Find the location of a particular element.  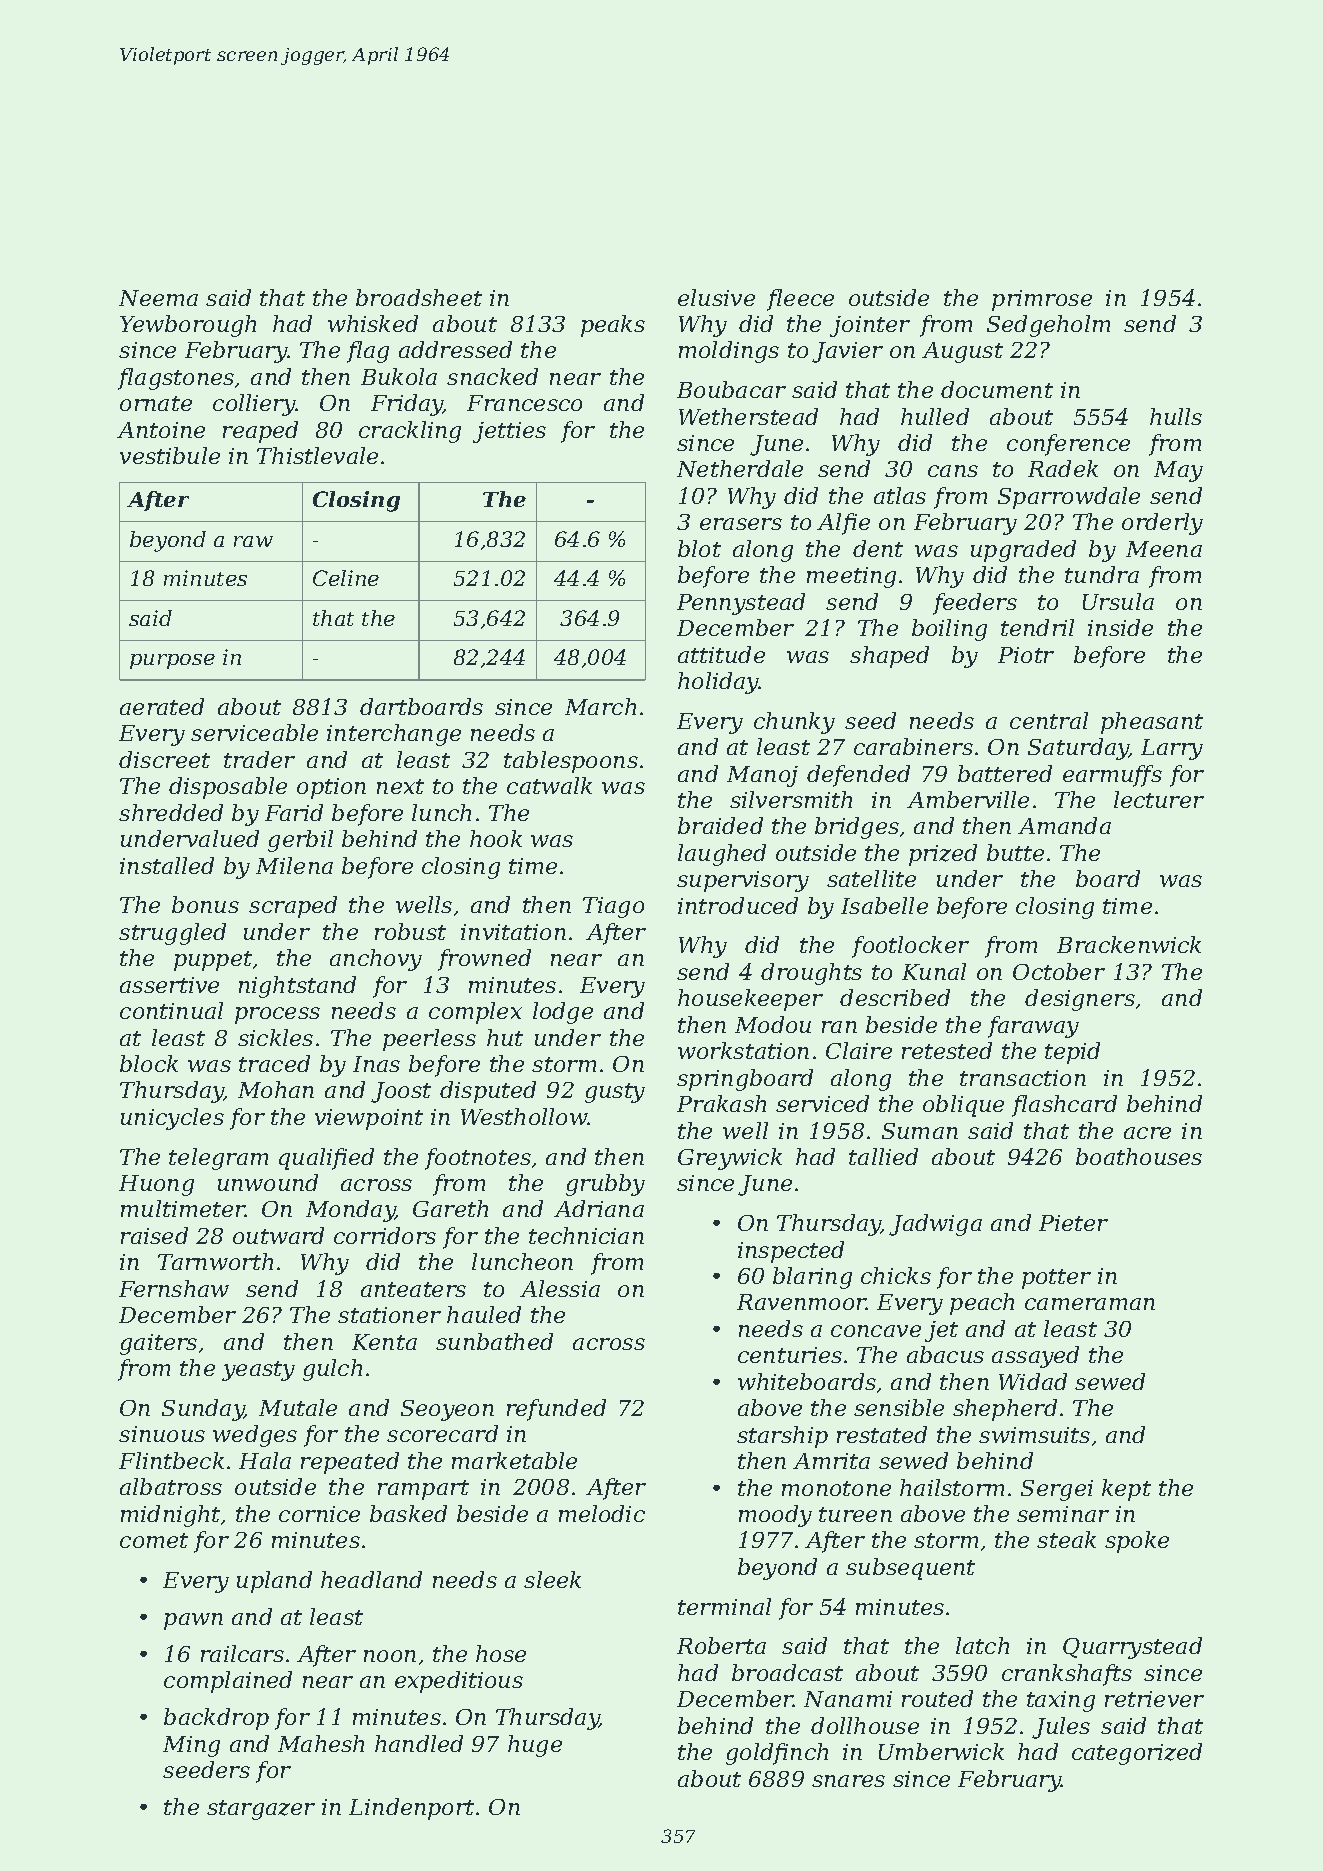

tablespoons is located at coordinates (571, 762).
